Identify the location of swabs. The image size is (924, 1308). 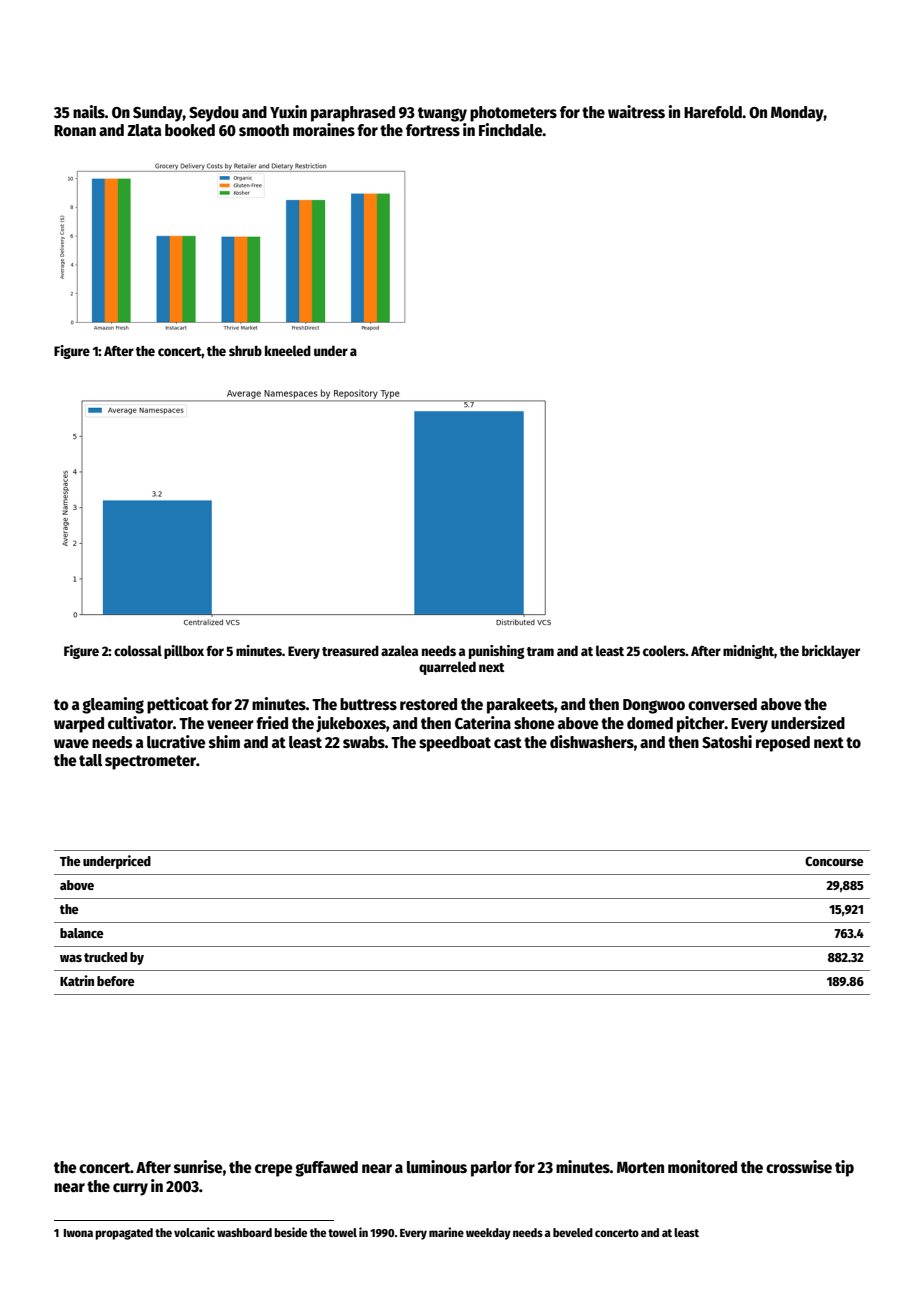
(364, 742).
